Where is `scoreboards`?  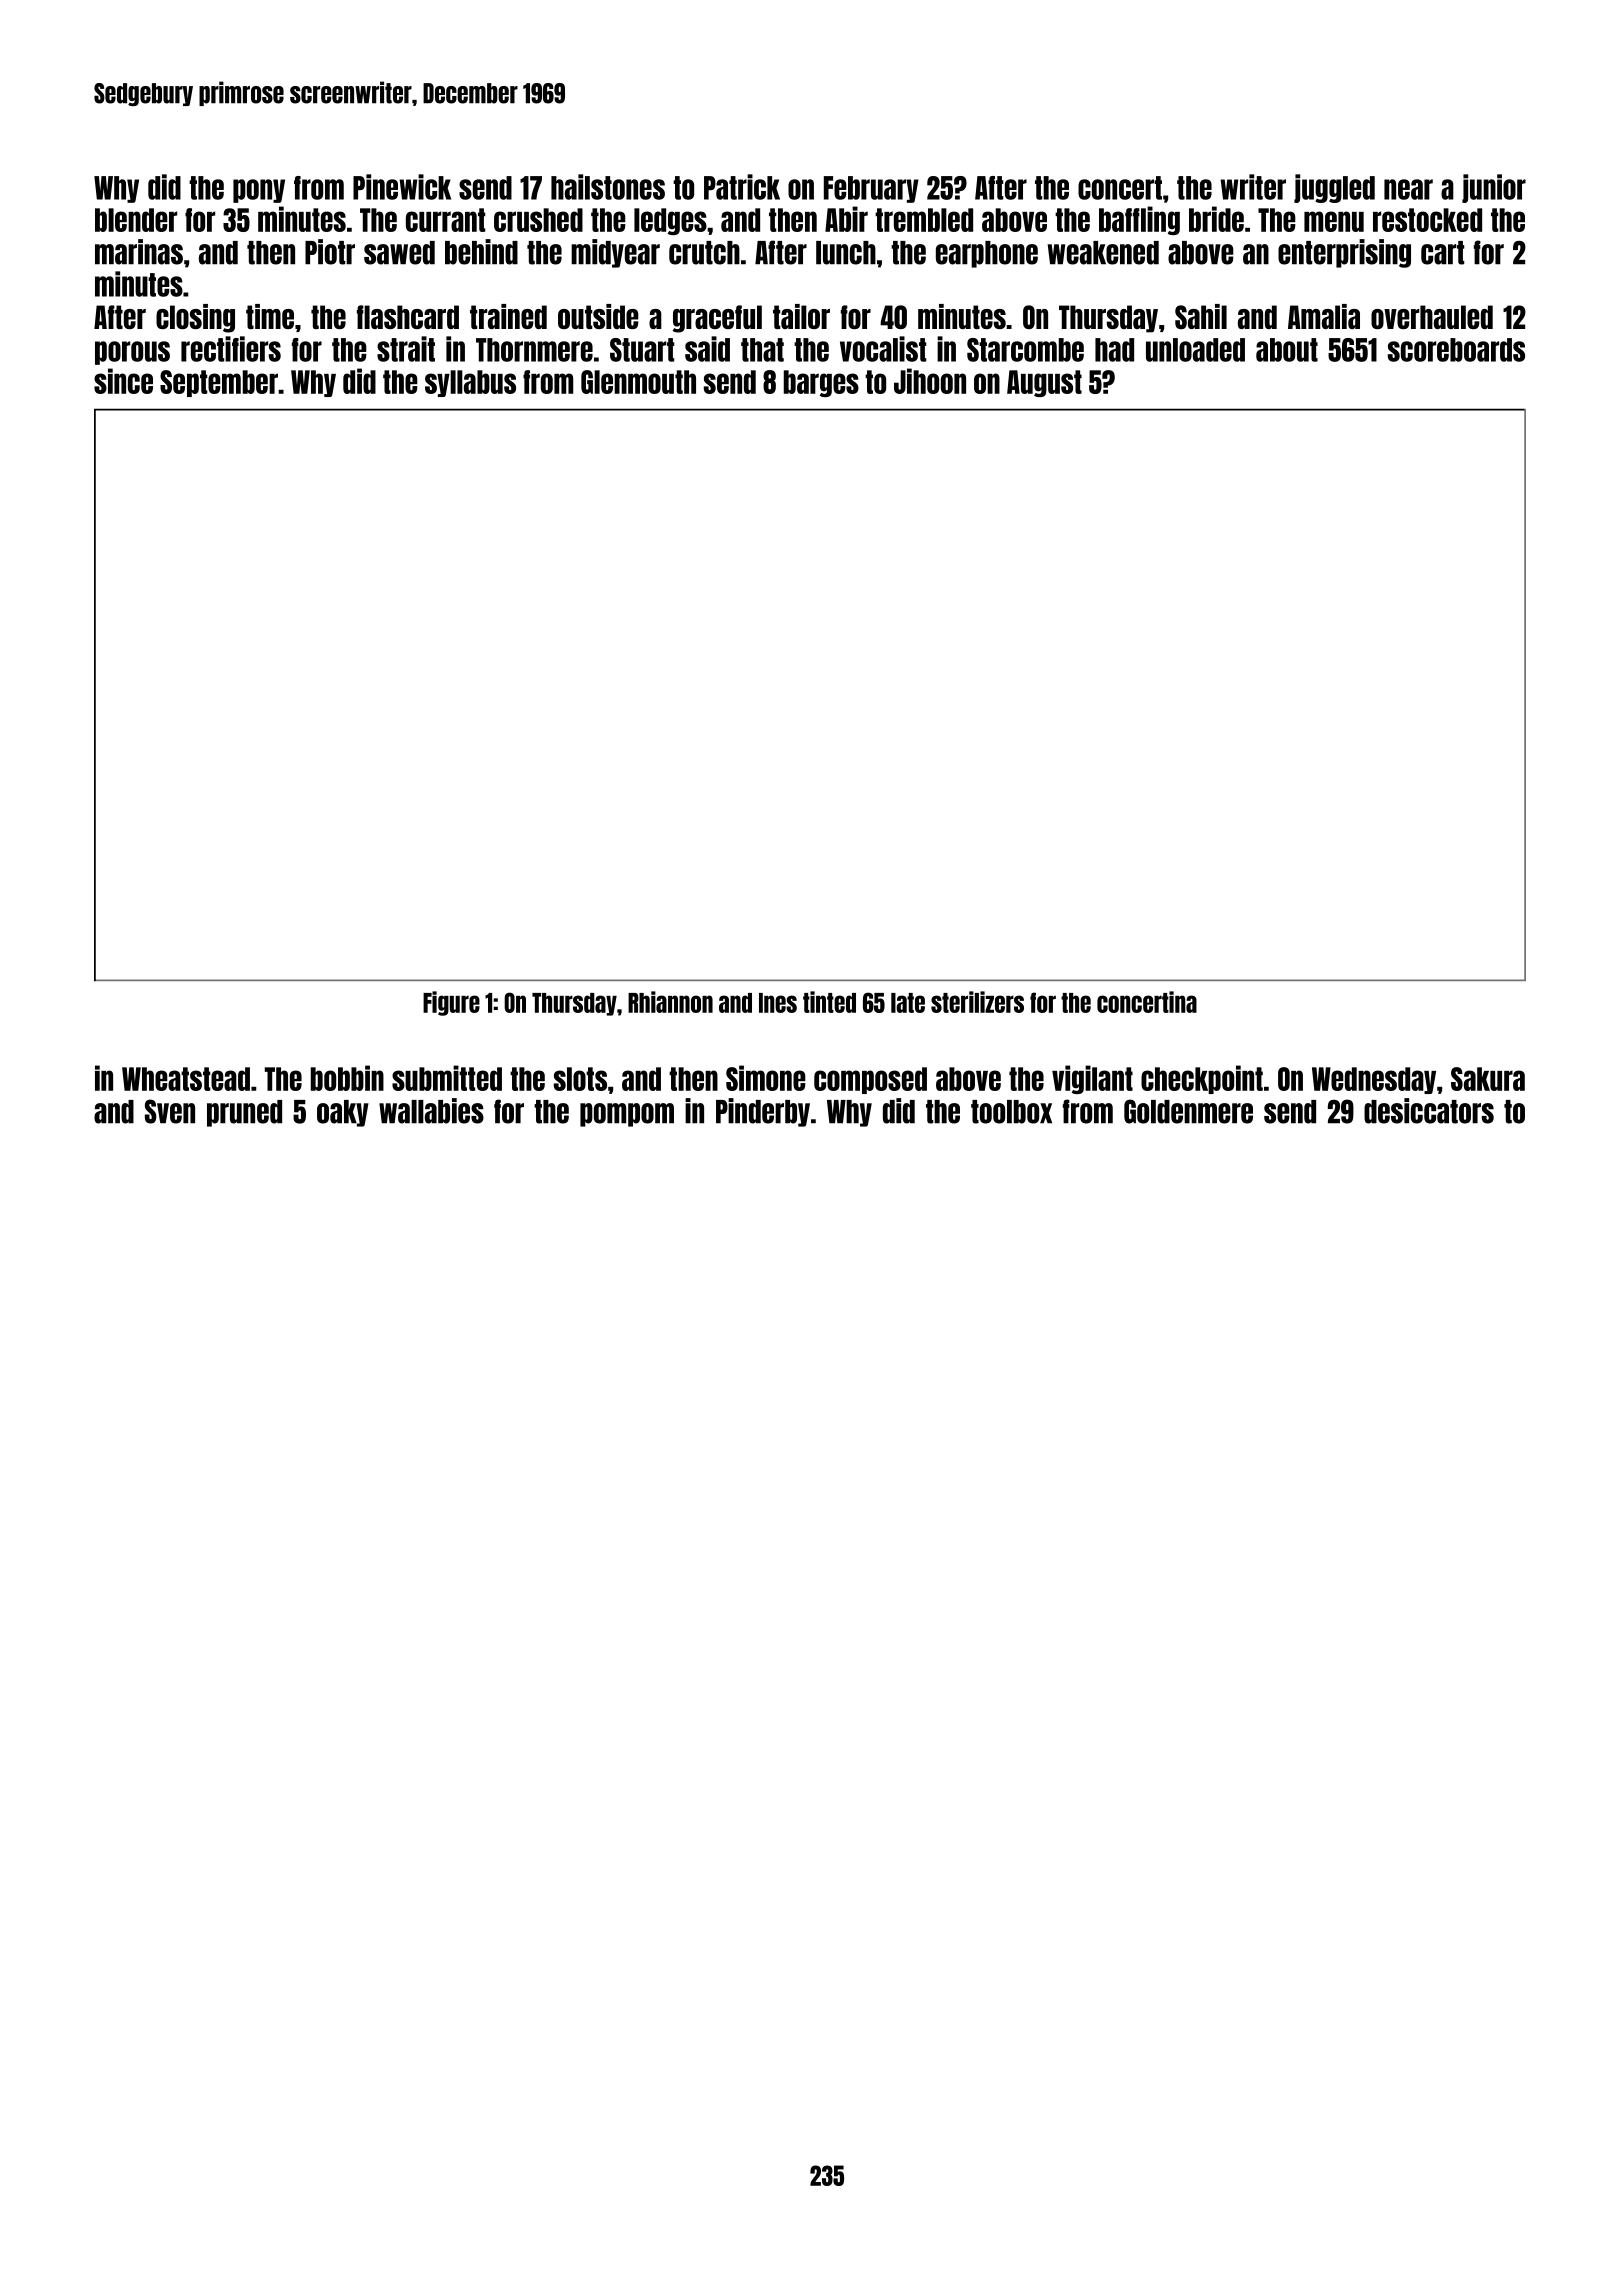 scoreboards is located at coordinates (1456, 350).
